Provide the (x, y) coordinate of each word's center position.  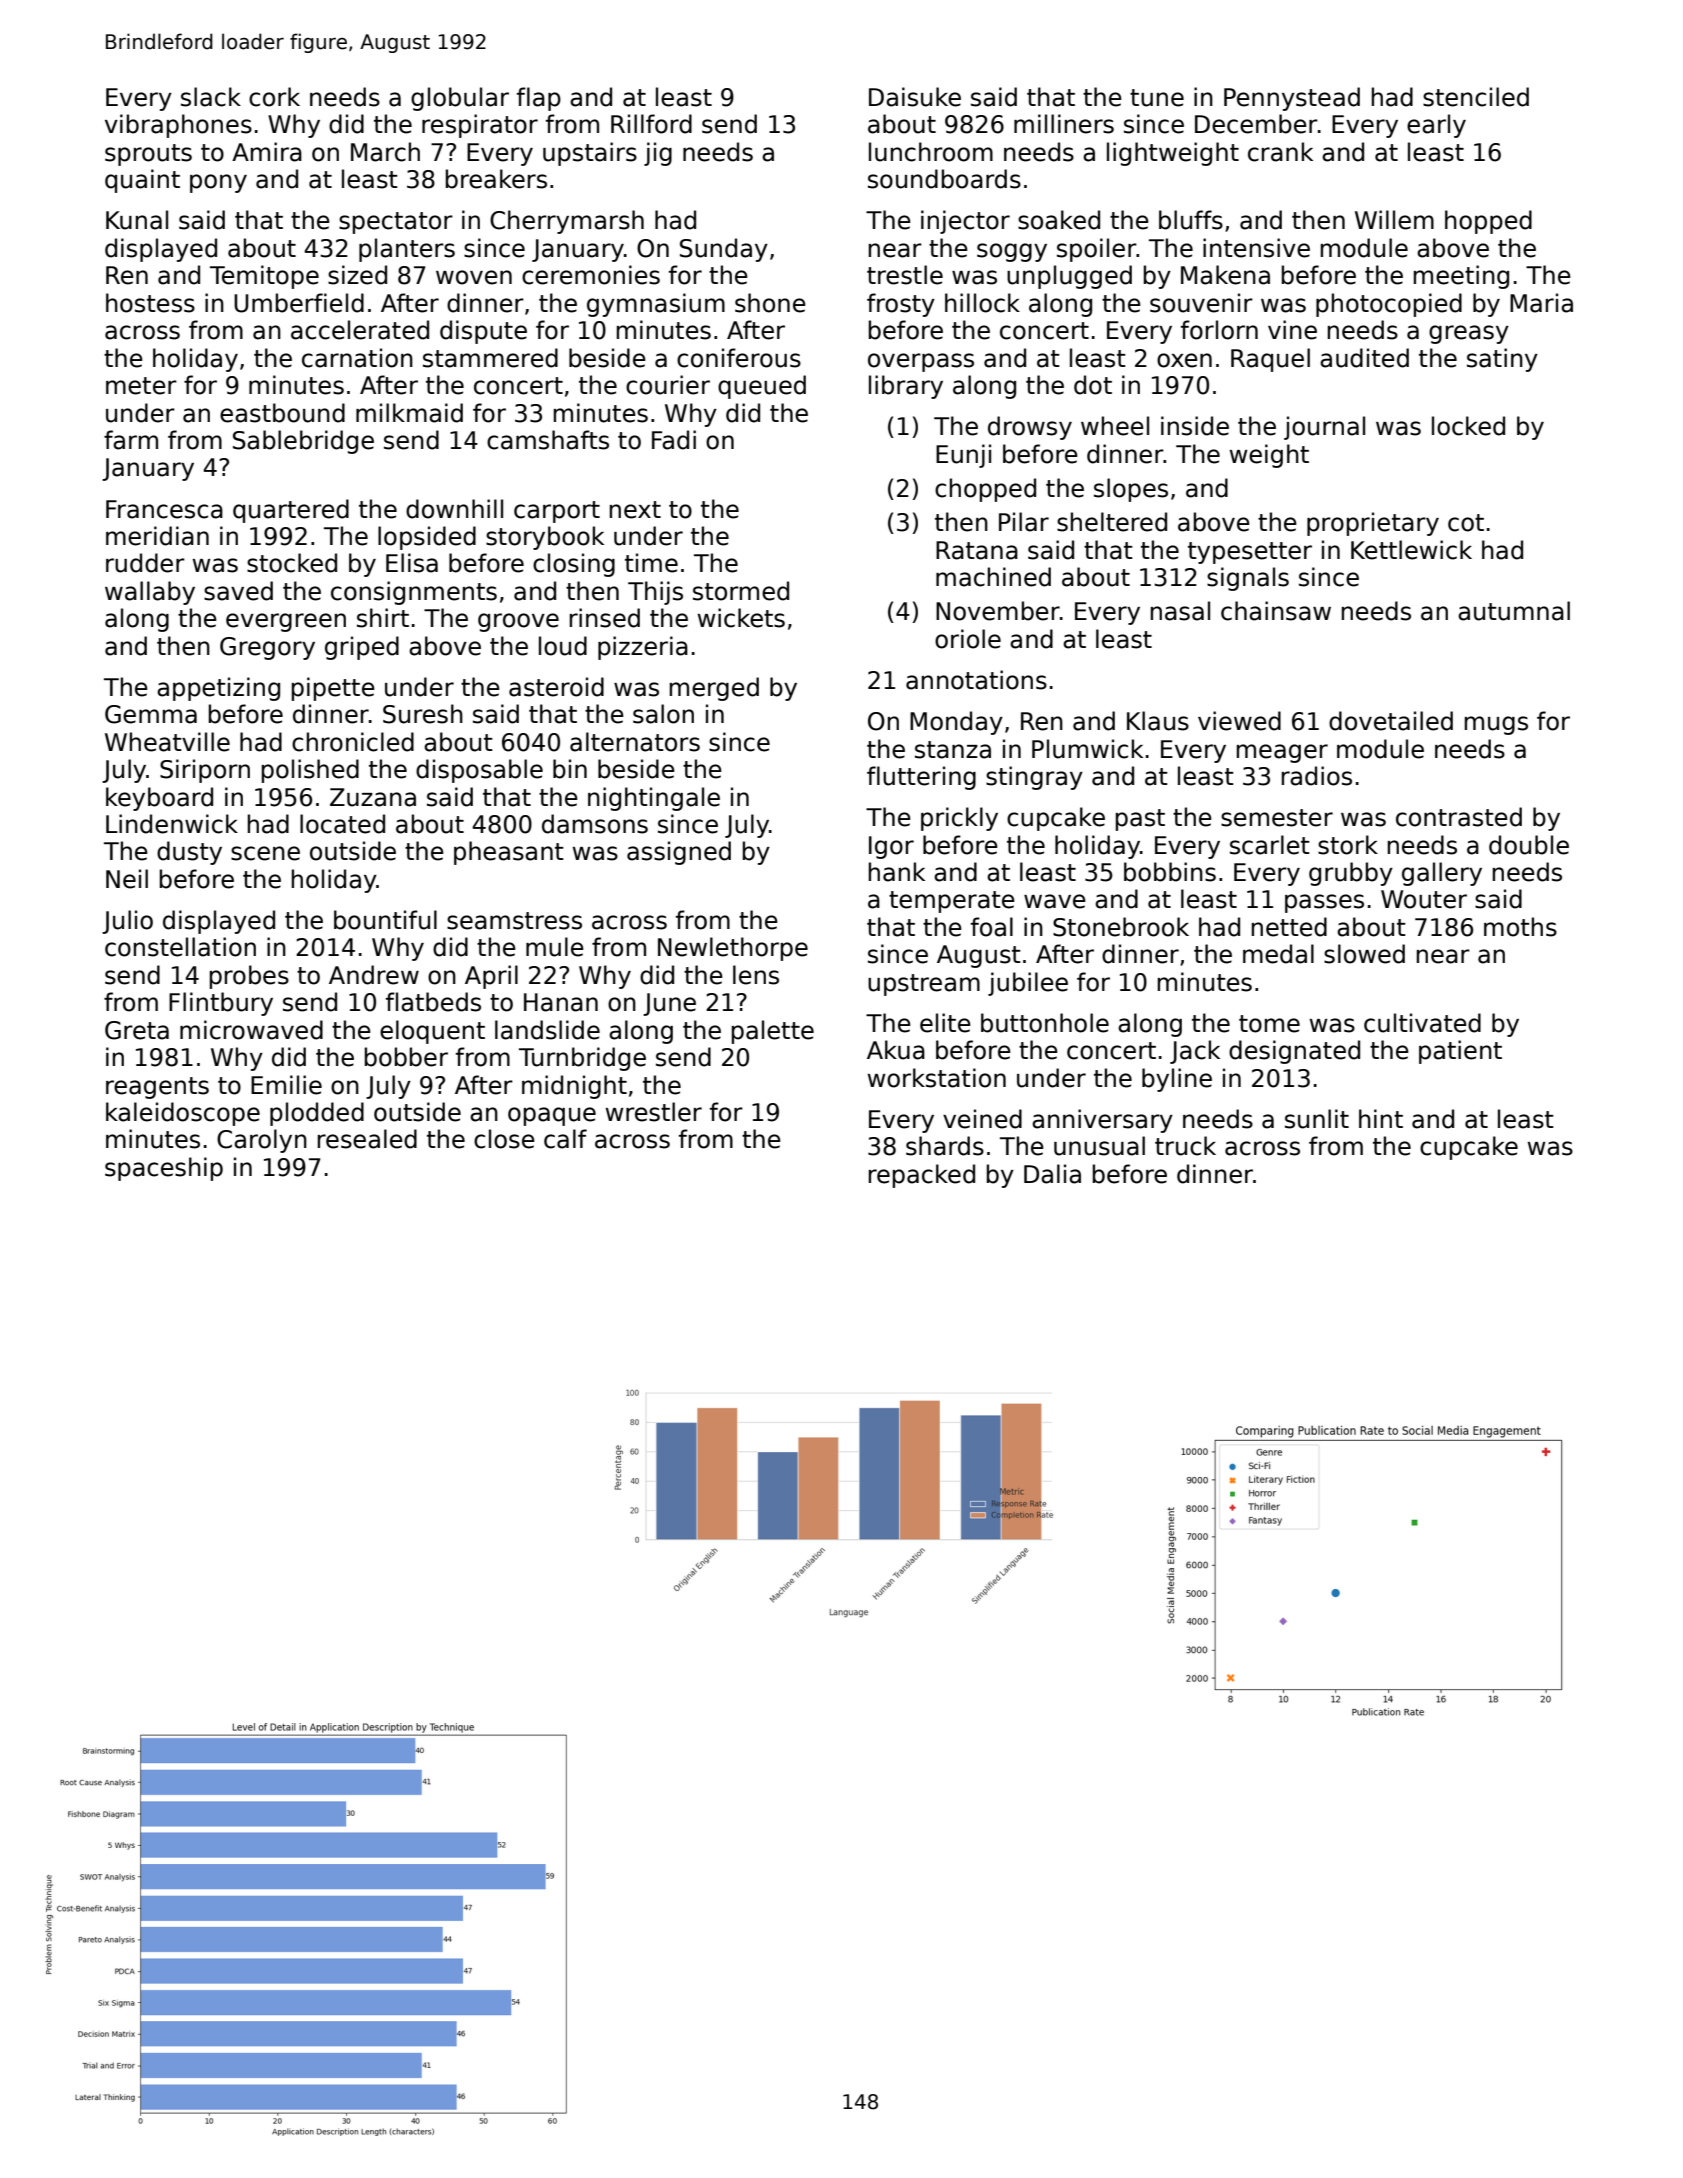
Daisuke (915, 97)
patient (1460, 1052)
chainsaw (1276, 611)
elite (945, 1023)
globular (460, 99)
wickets (741, 618)
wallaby (150, 593)
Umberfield (299, 303)
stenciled (1476, 97)
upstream (924, 985)
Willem (1394, 220)
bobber (406, 1057)
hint (1381, 1118)
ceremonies (591, 275)
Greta (137, 1030)
